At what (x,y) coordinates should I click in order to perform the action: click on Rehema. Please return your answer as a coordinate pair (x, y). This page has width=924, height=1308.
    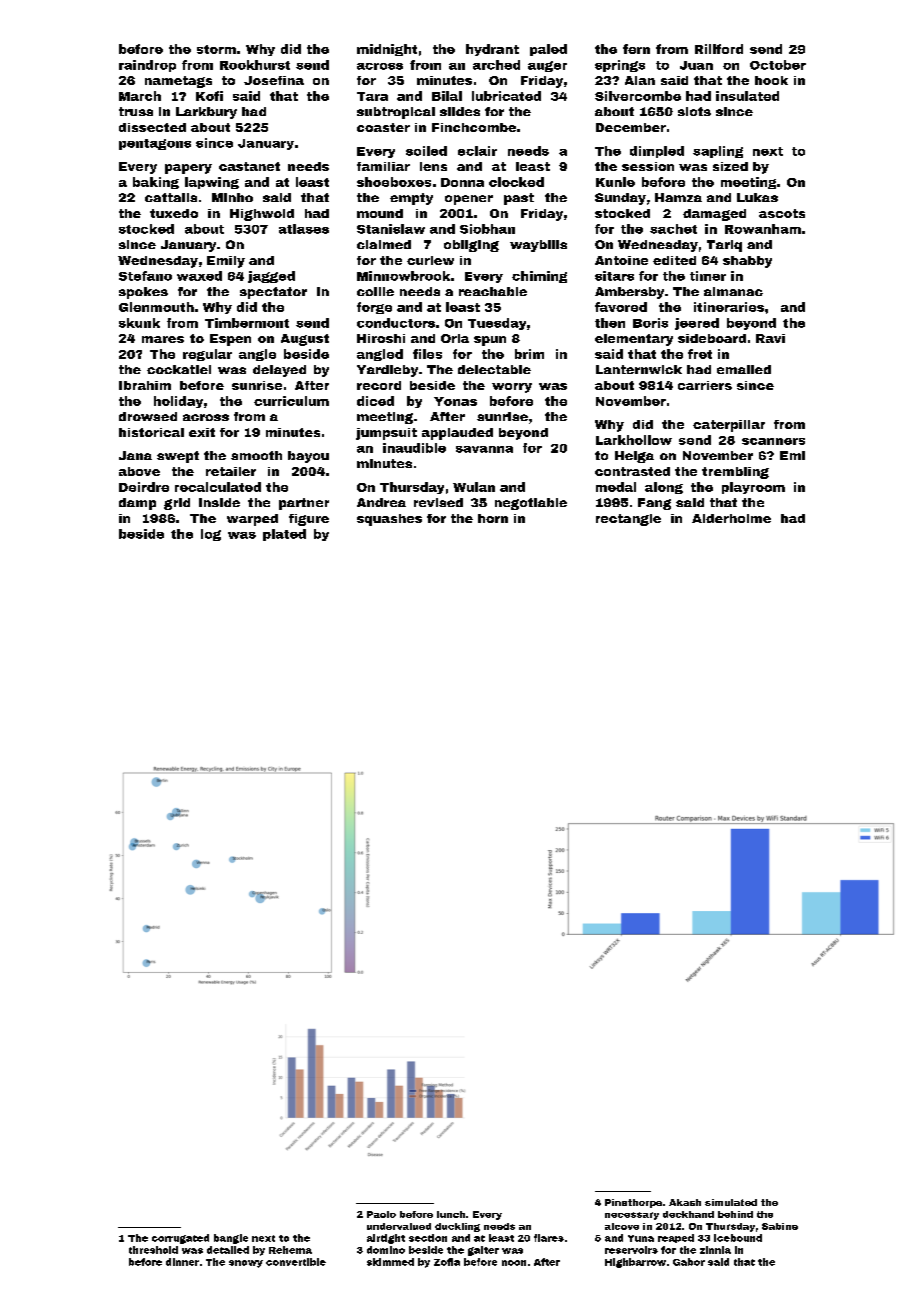
    Looking at the image, I should click on (290, 1250).
